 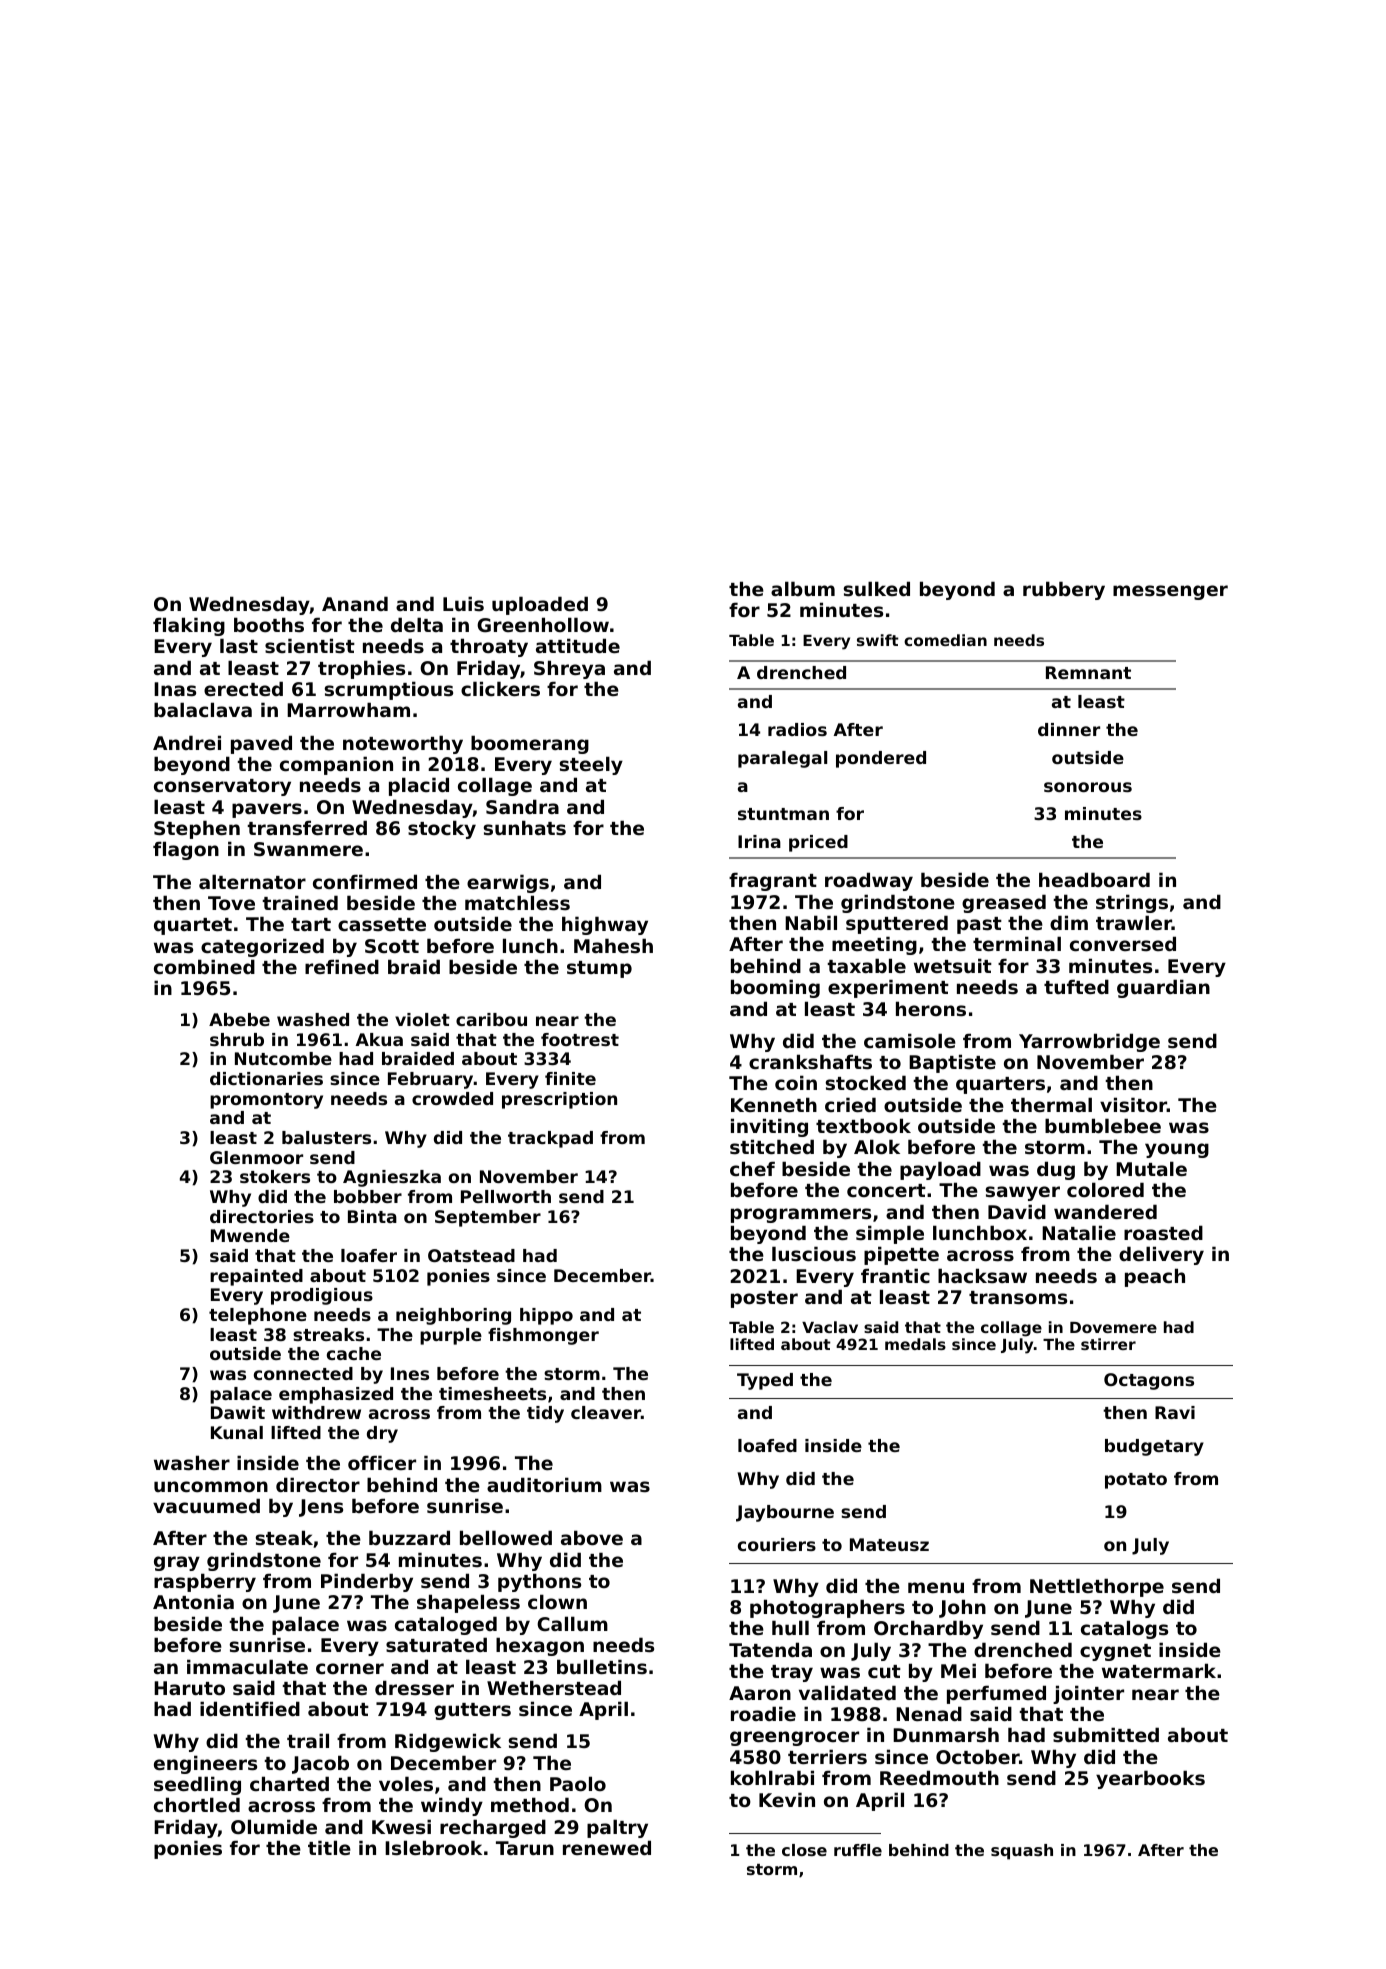 What do you see at coordinates (1088, 787) in the screenshot?
I see `sonorous` at bounding box center [1088, 787].
